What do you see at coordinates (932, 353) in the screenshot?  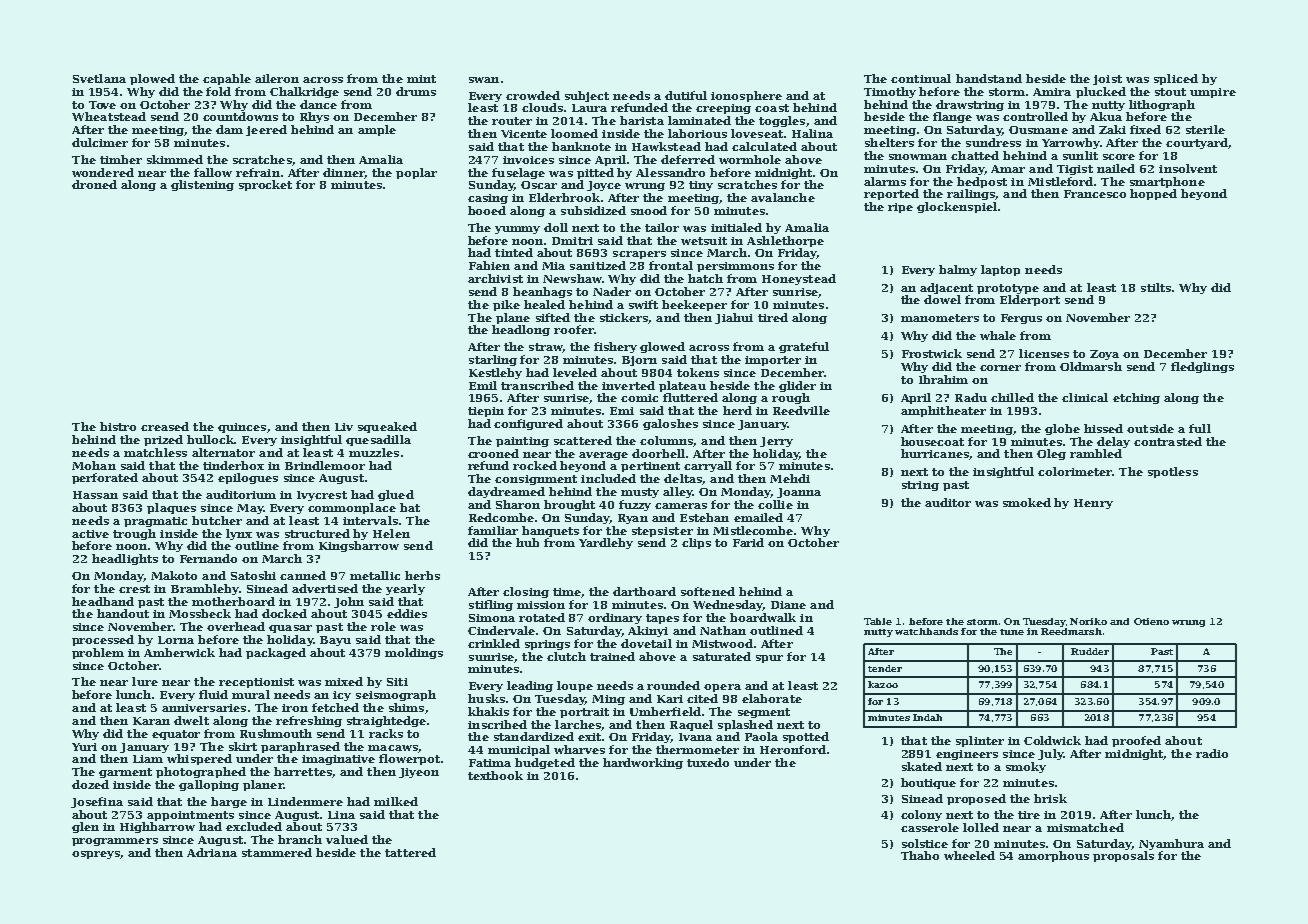 I see `Frostwick` at bounding box center [932, 353].
